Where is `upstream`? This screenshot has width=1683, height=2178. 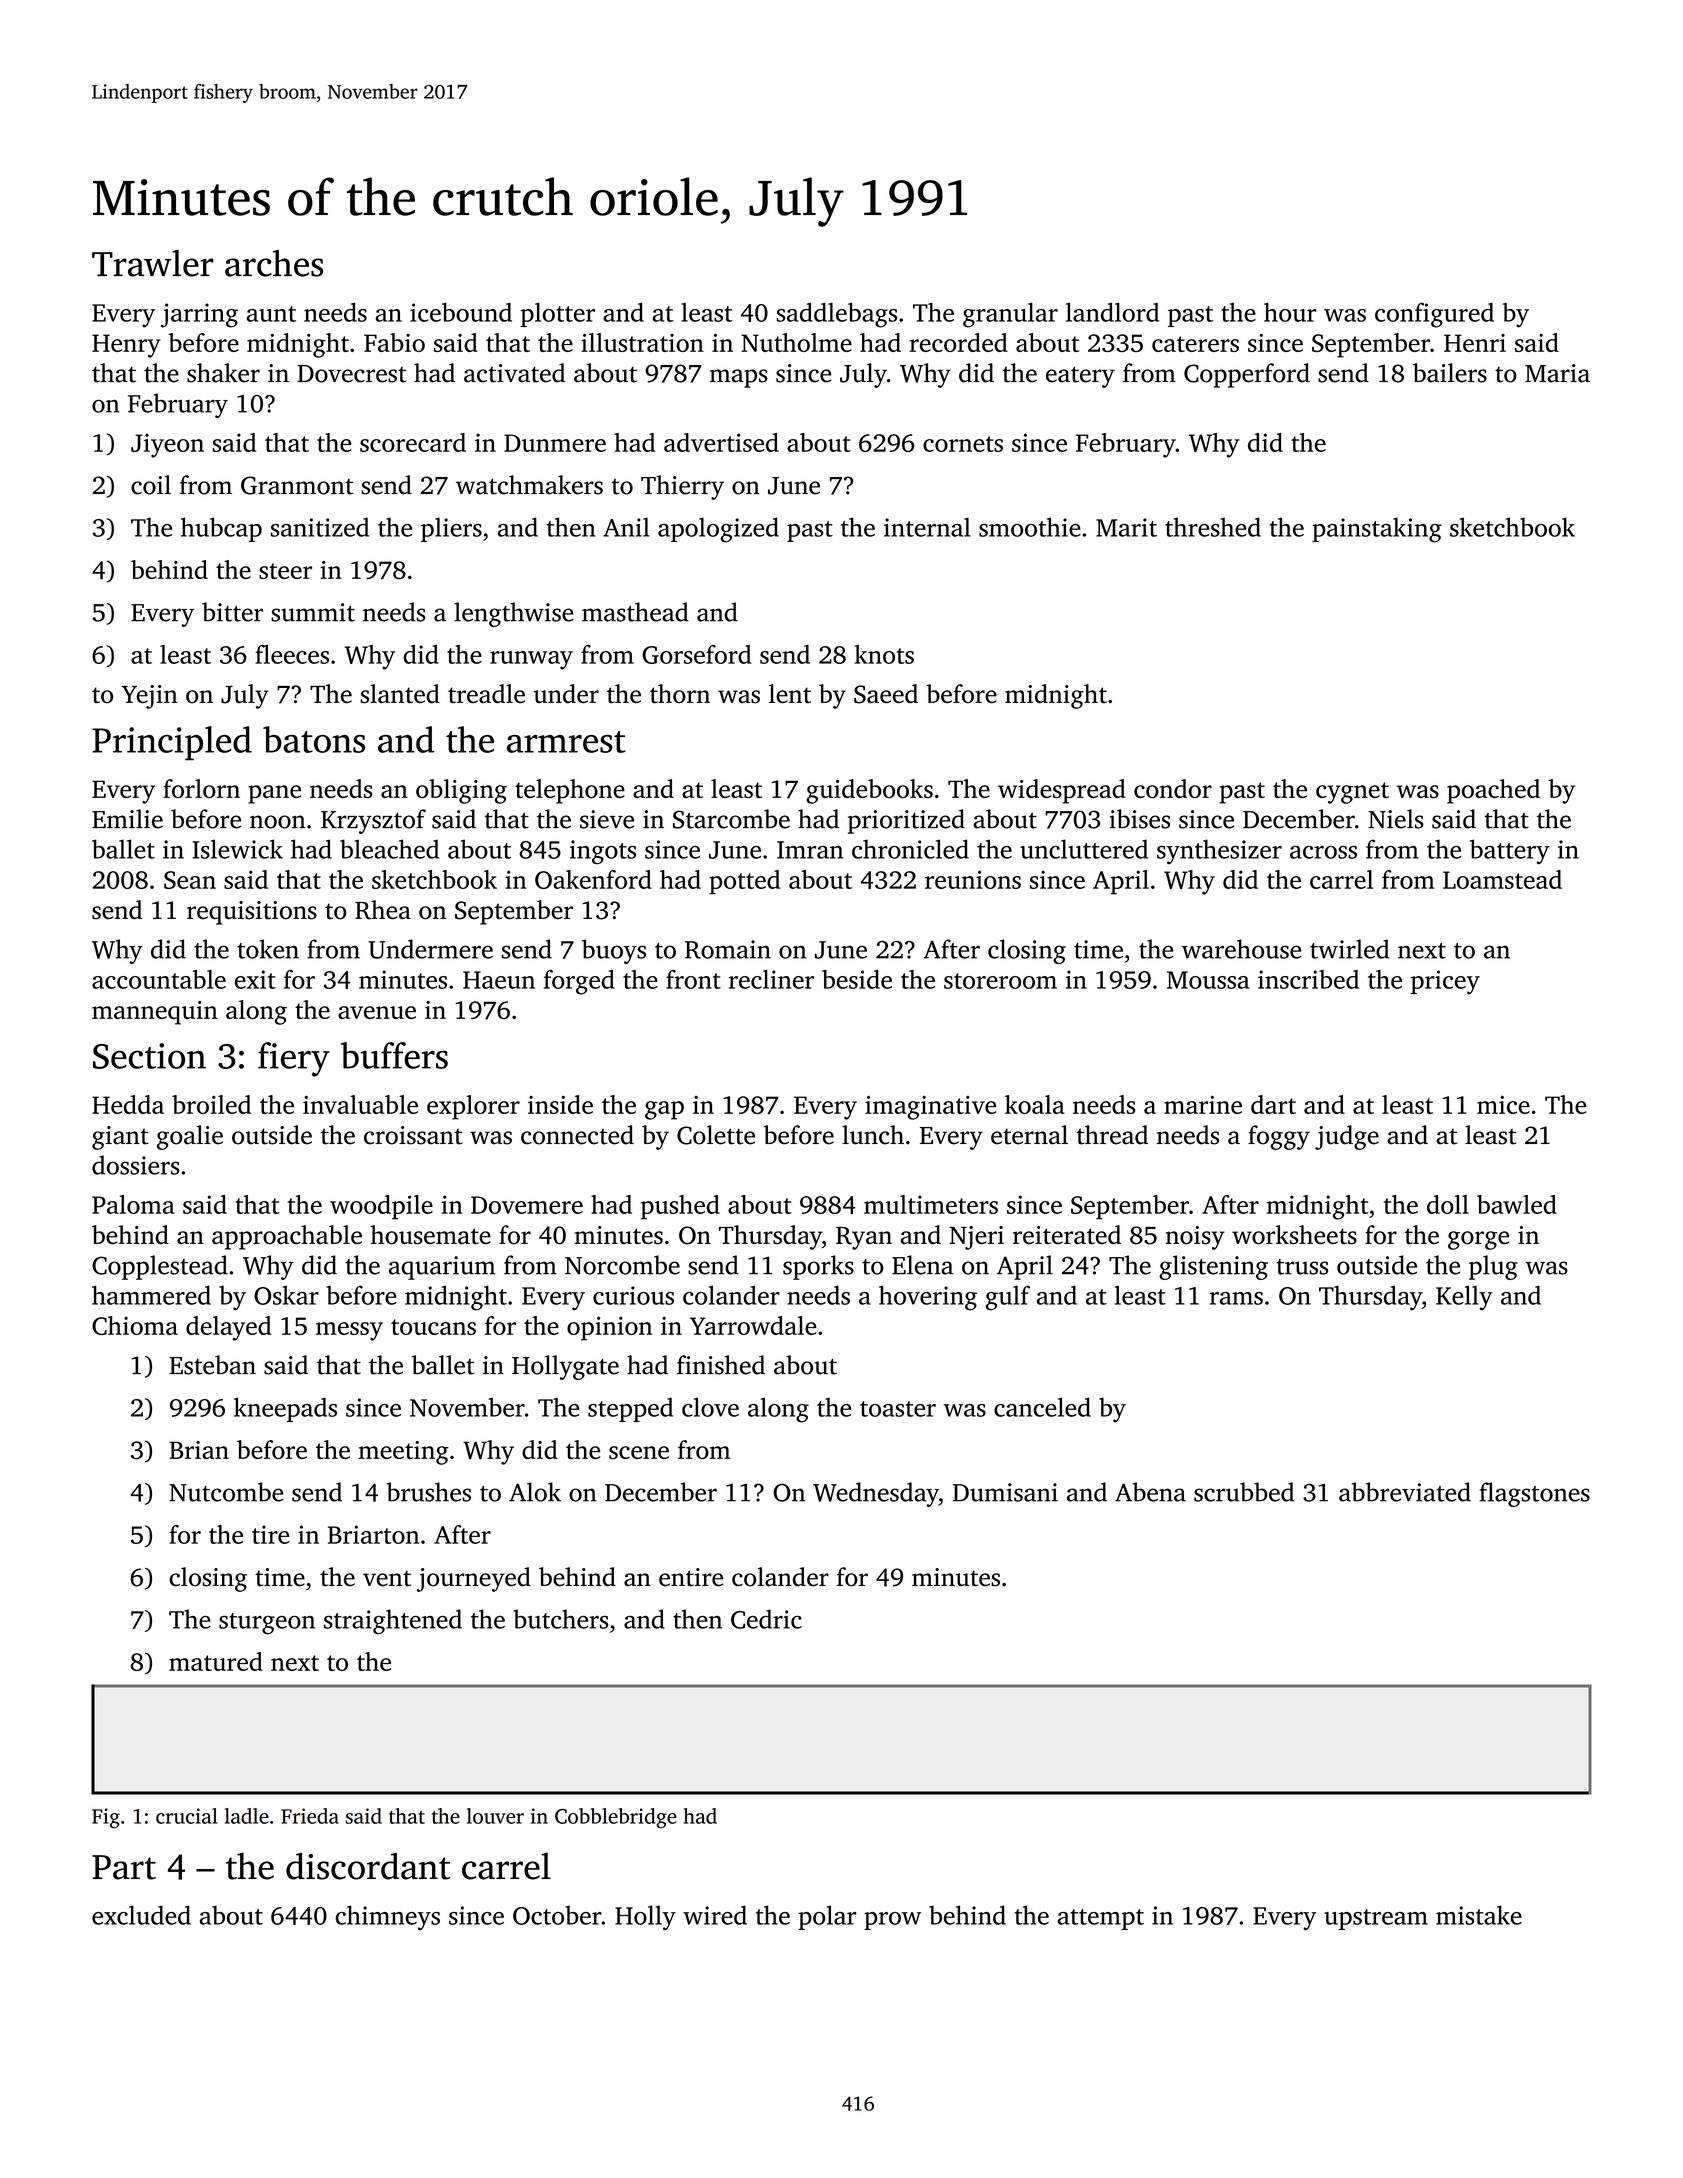
upstream is located at coordinates (1376, 1919).
